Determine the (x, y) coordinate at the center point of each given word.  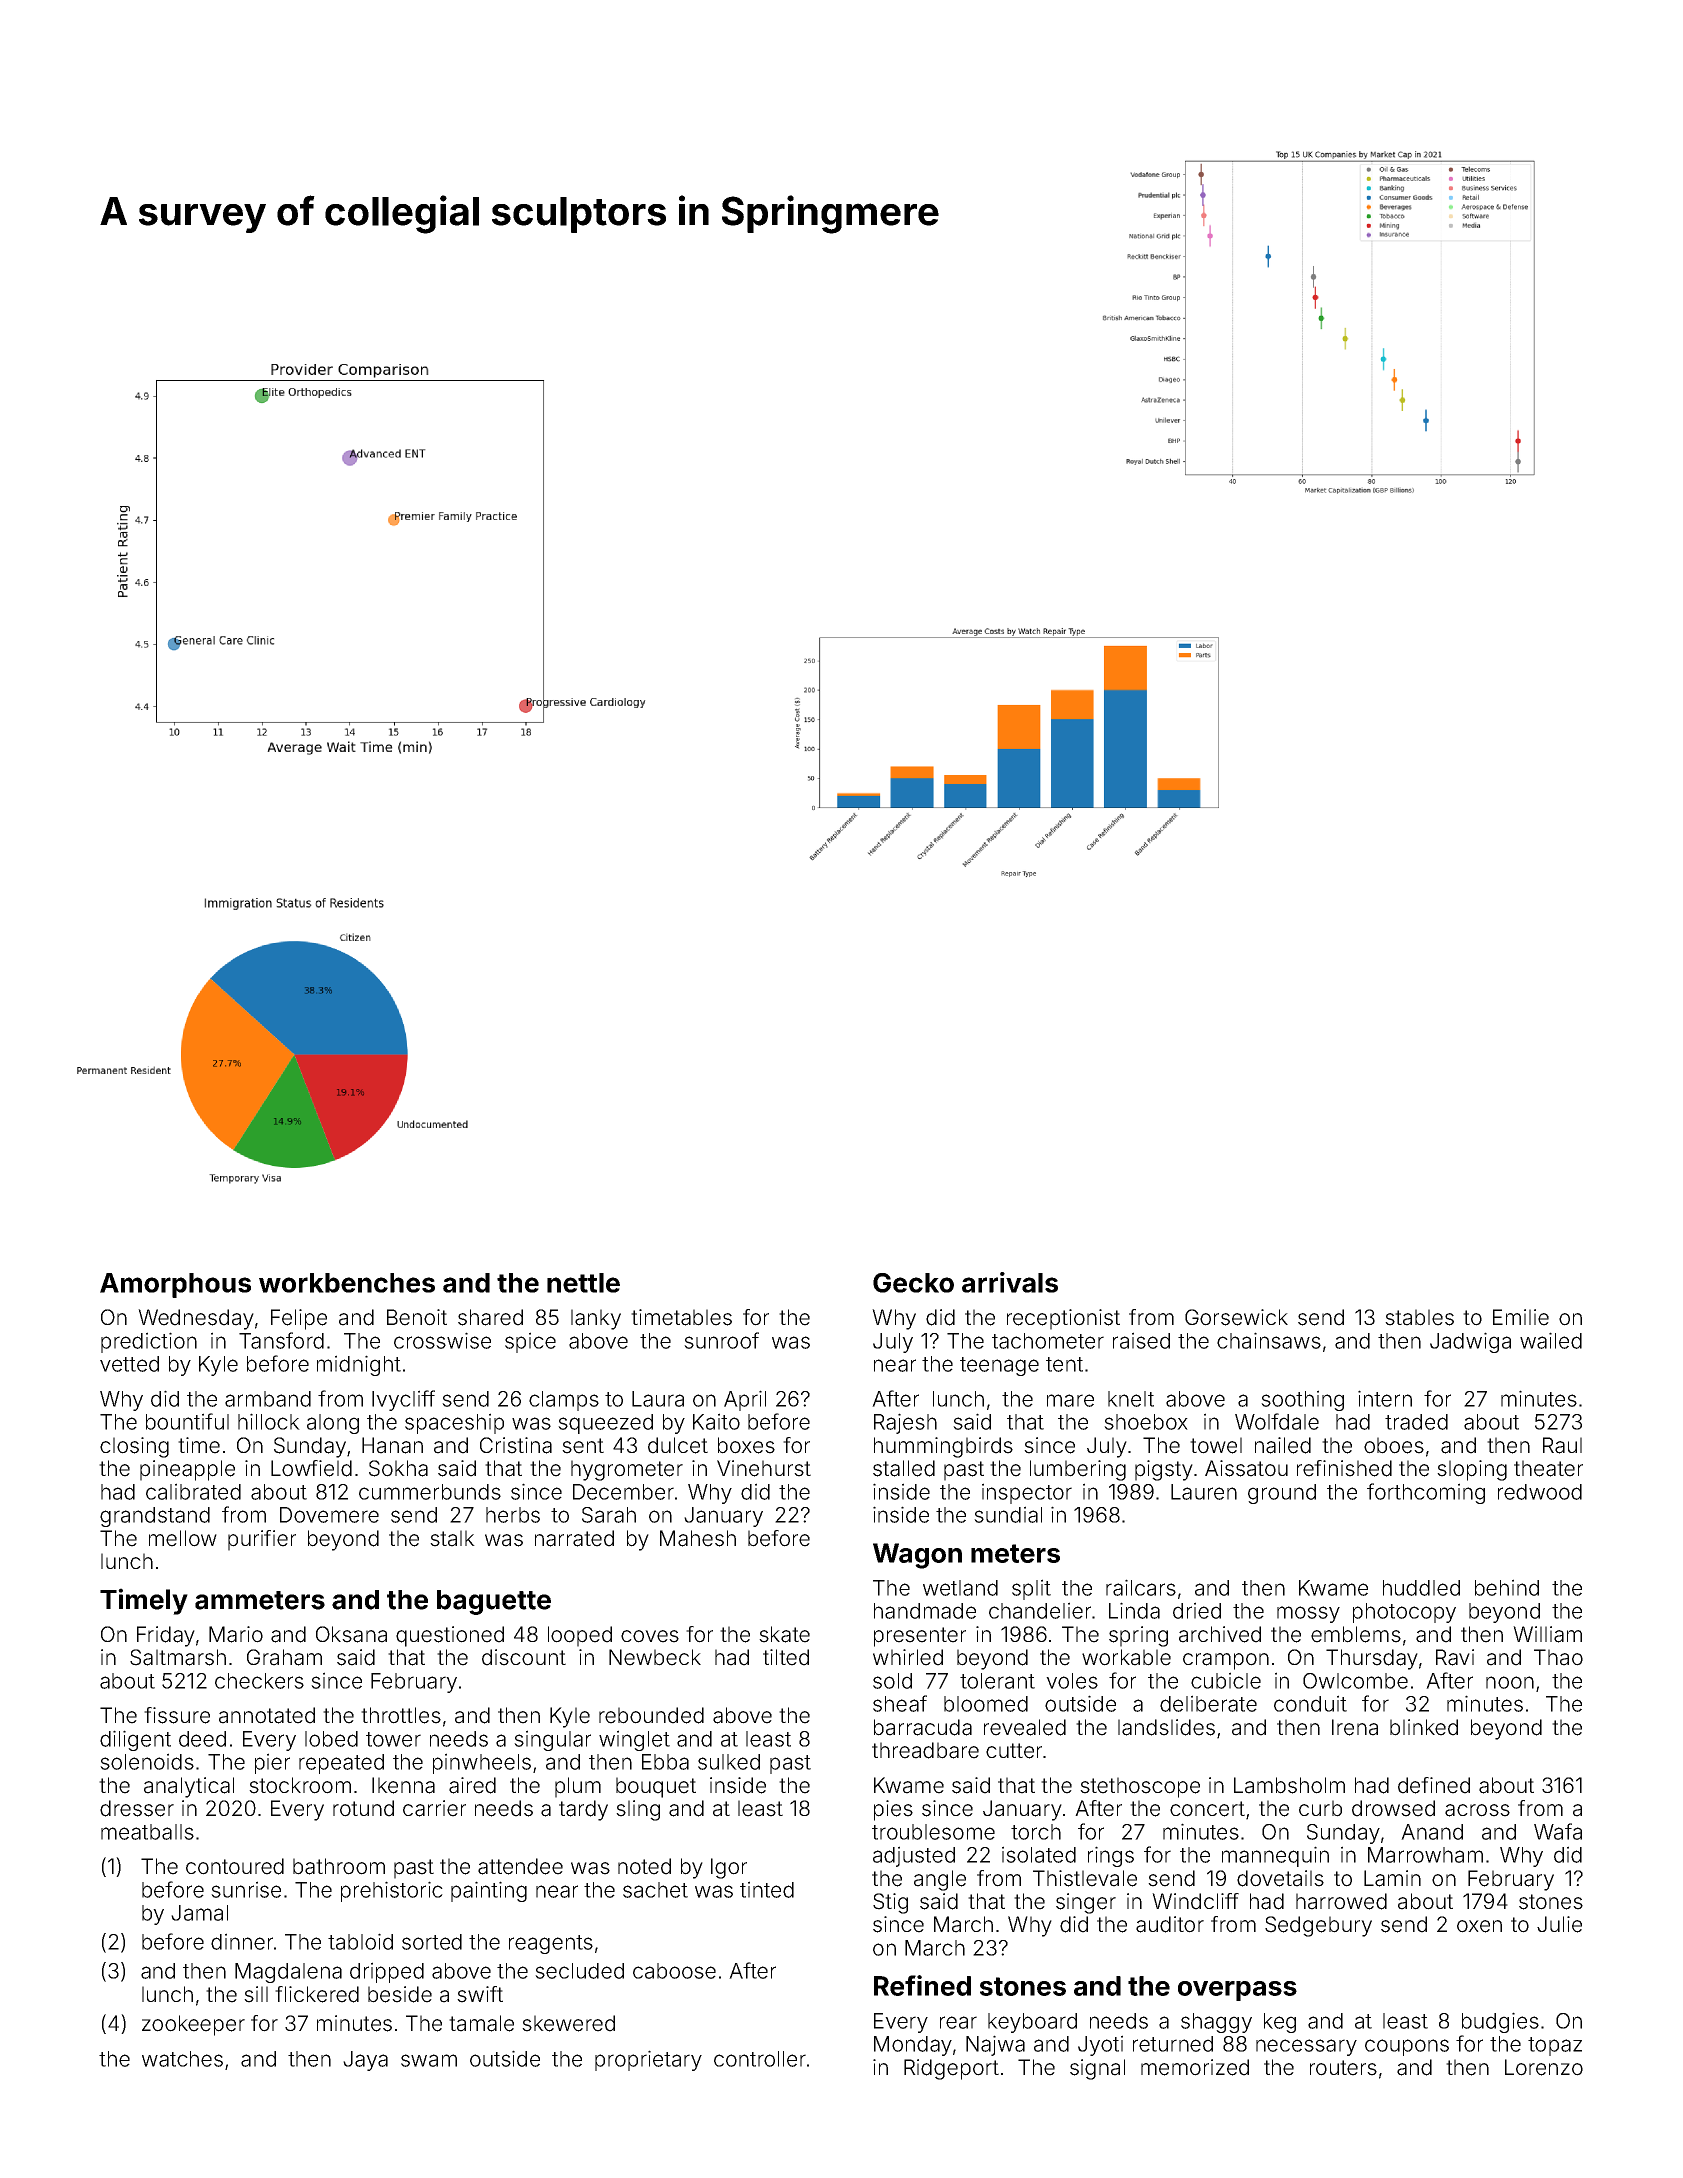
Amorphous (175, 1285)
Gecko (913, 1283)
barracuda (923, 1727)
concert (1207, 1809)
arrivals (1010, 1282)
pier (272, 1763)
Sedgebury (1318, 1926)
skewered (568, 2023)
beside (400, 1994)
